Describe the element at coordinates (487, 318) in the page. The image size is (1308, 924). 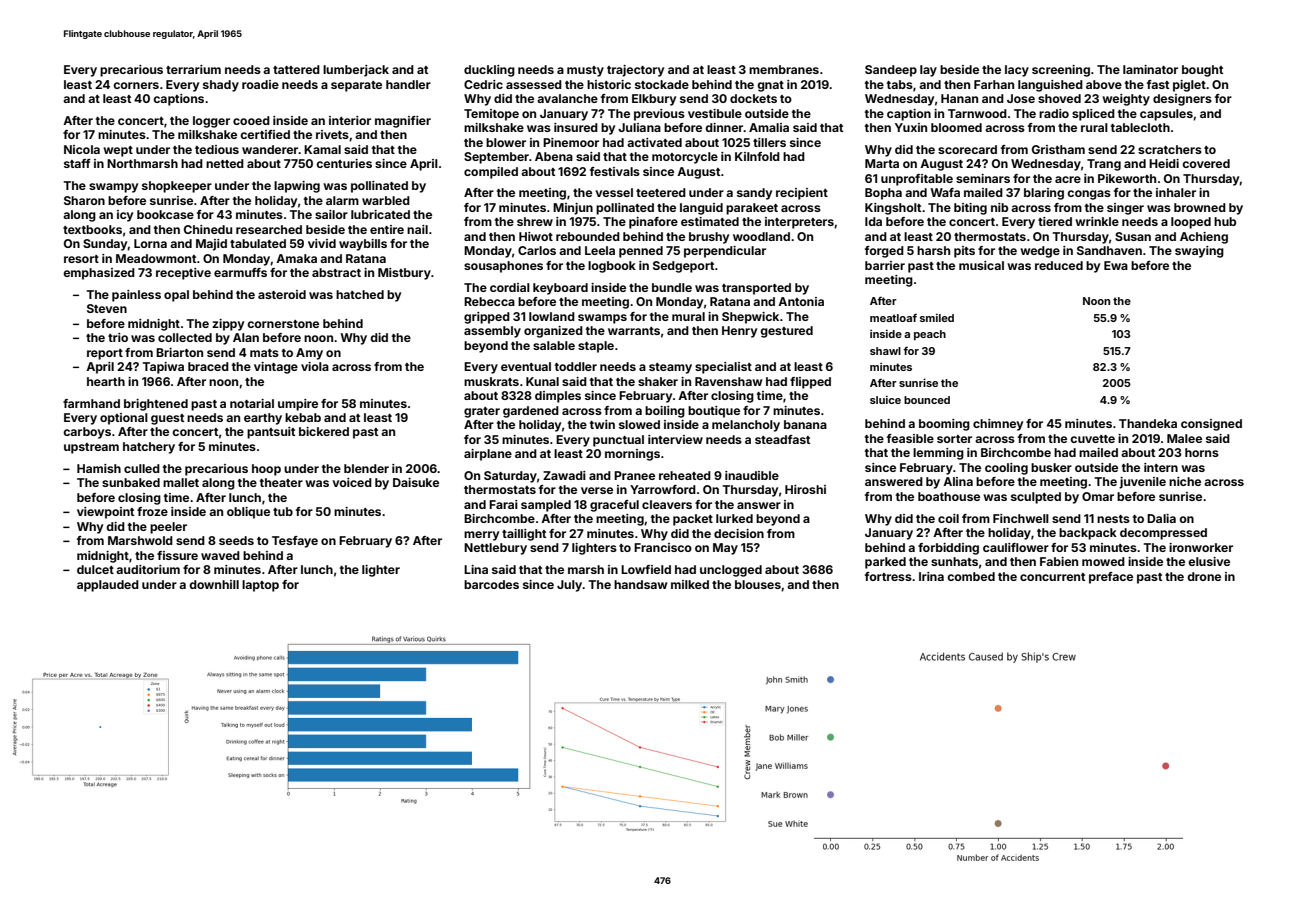
I see `gripped` at that location.
